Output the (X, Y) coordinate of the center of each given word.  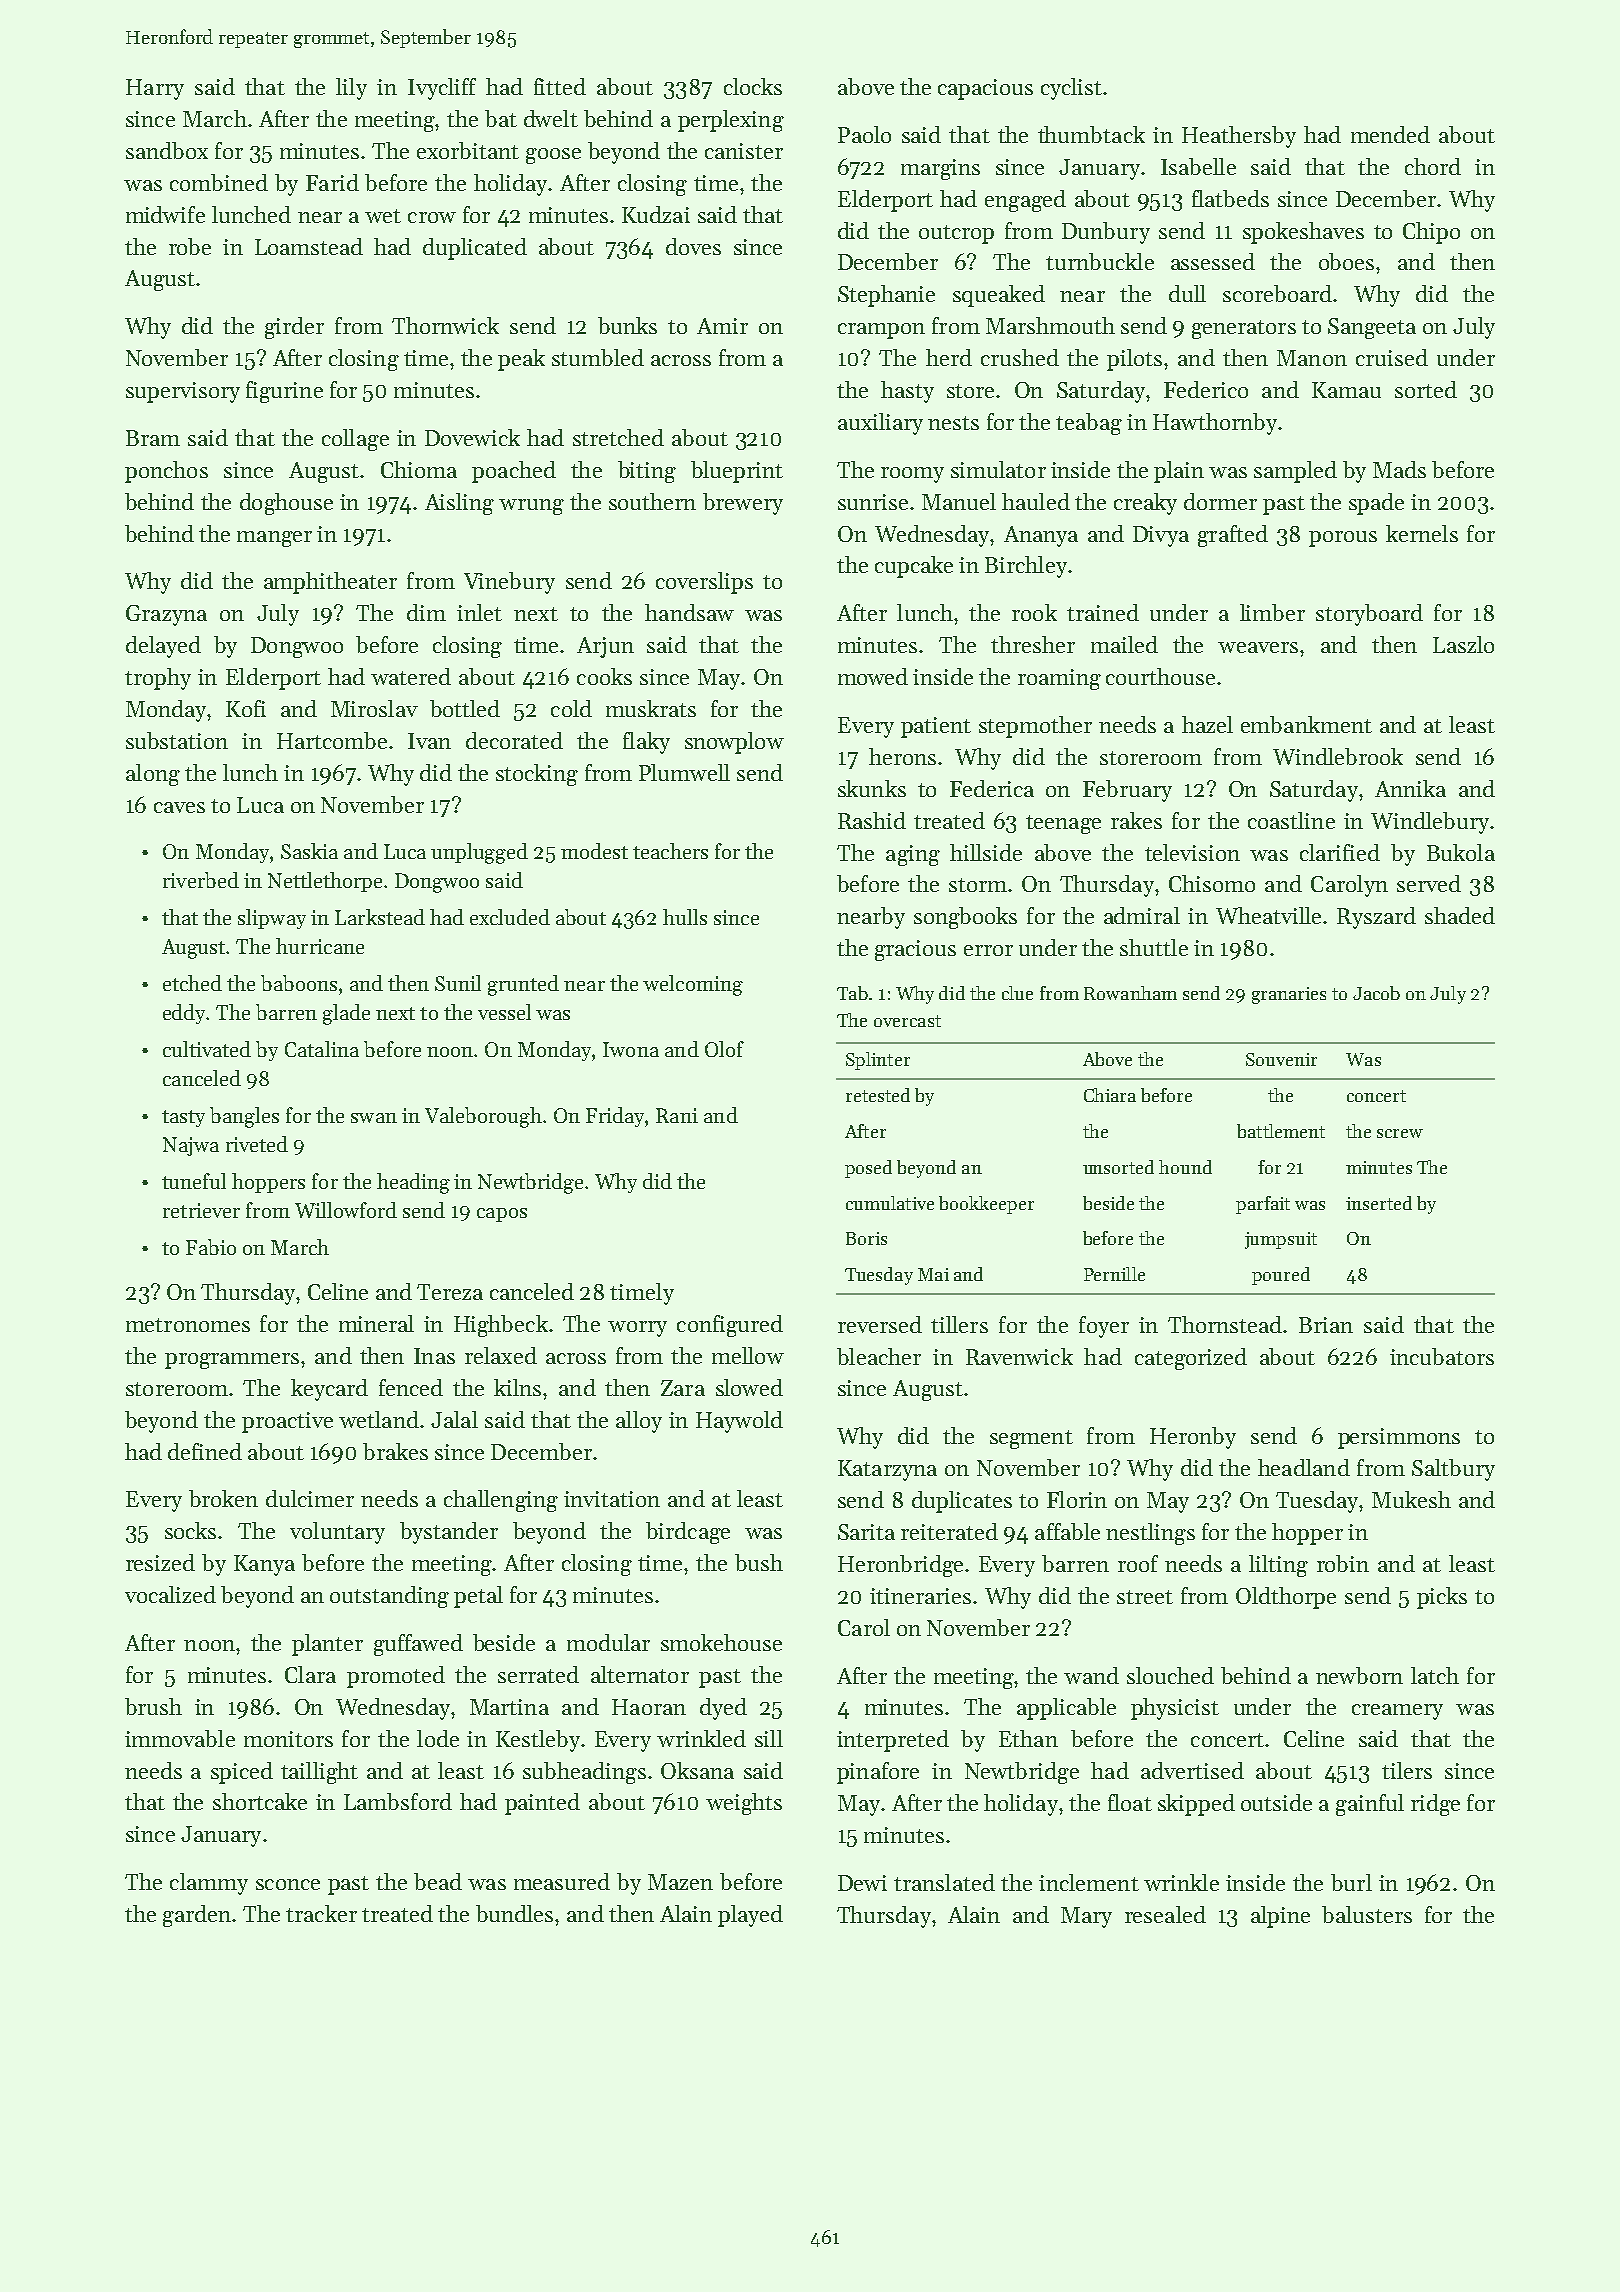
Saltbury (1453, 1470)
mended (1390, 134)
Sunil (458, 983)
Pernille (1114, 1274)
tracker (321, 1913)
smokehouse (721, 1642)
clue (1017, 993)
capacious (985, 89)
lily (351, 89)
